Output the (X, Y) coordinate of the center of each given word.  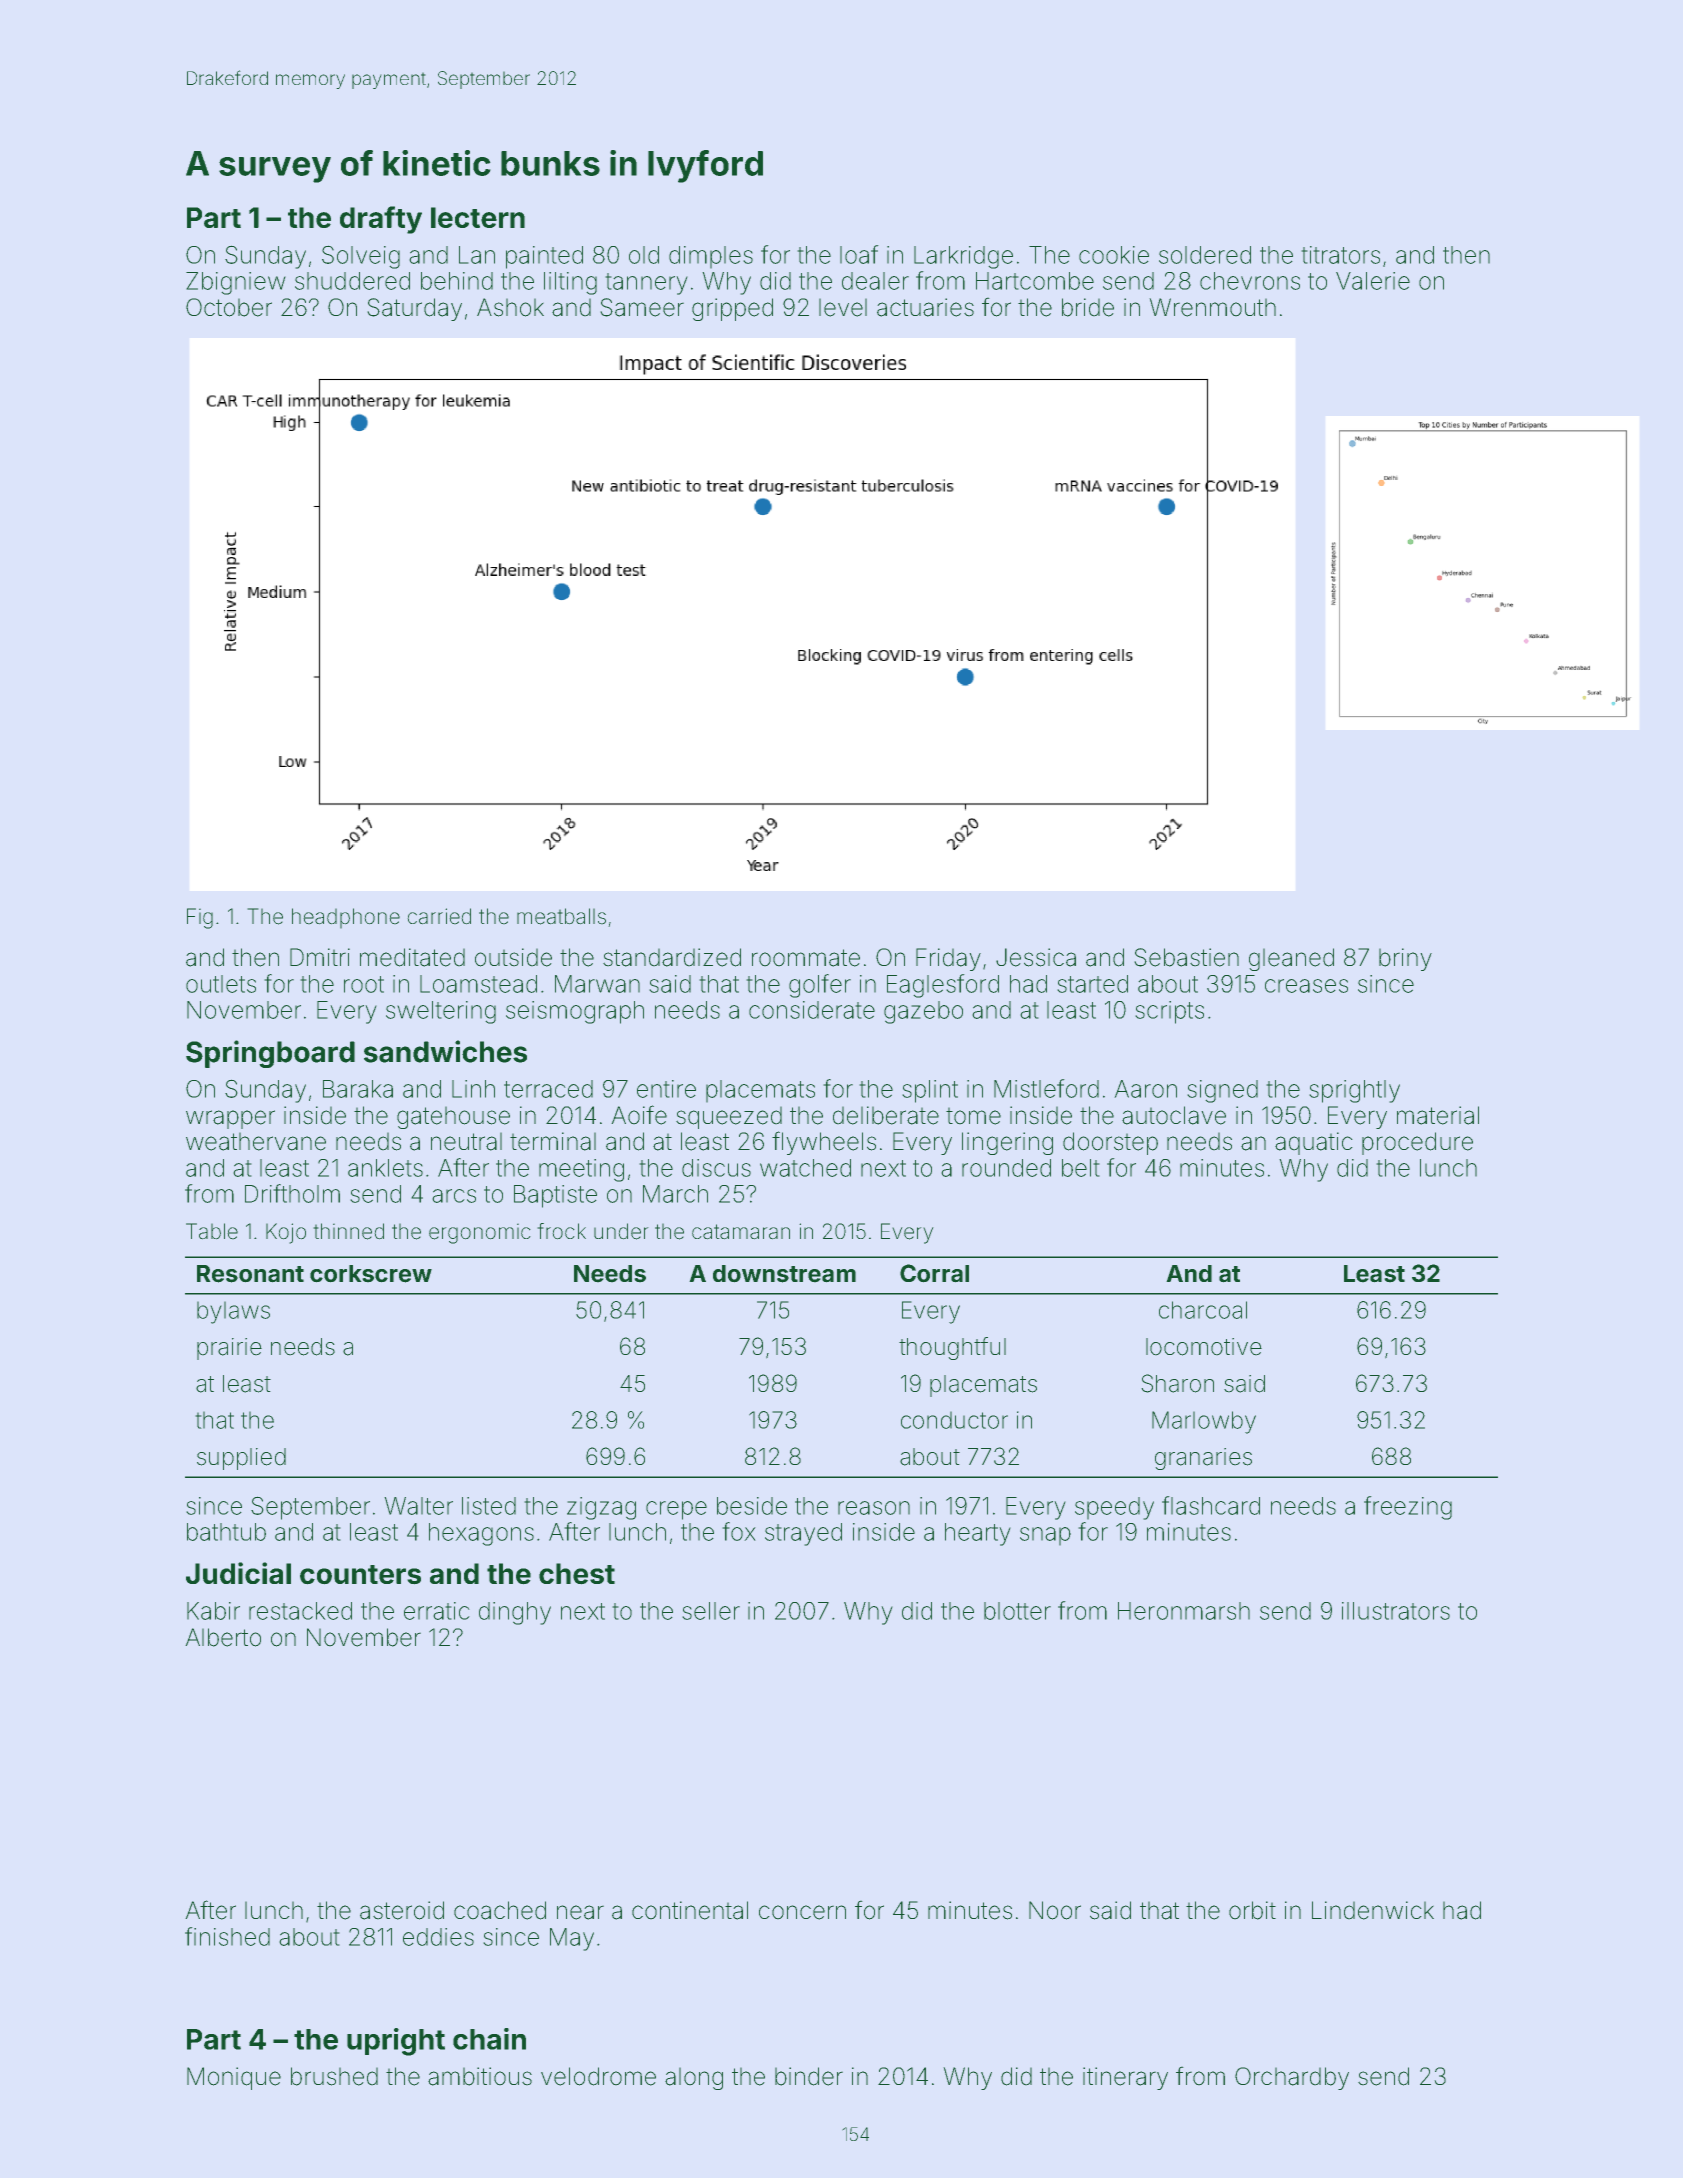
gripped (732, 309)
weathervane (256, 1141)
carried (439, 916)
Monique (234, 2078)
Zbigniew (236, 283)
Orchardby (1292, 2078)
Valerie (1373, 281)
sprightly (1354, 1091)
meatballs (561, 916)
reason (874, 1508)
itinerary (1125, 2078)
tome (973, 1116)
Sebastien (1186, 957)
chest (577, 1574)
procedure (1417, 1143)
